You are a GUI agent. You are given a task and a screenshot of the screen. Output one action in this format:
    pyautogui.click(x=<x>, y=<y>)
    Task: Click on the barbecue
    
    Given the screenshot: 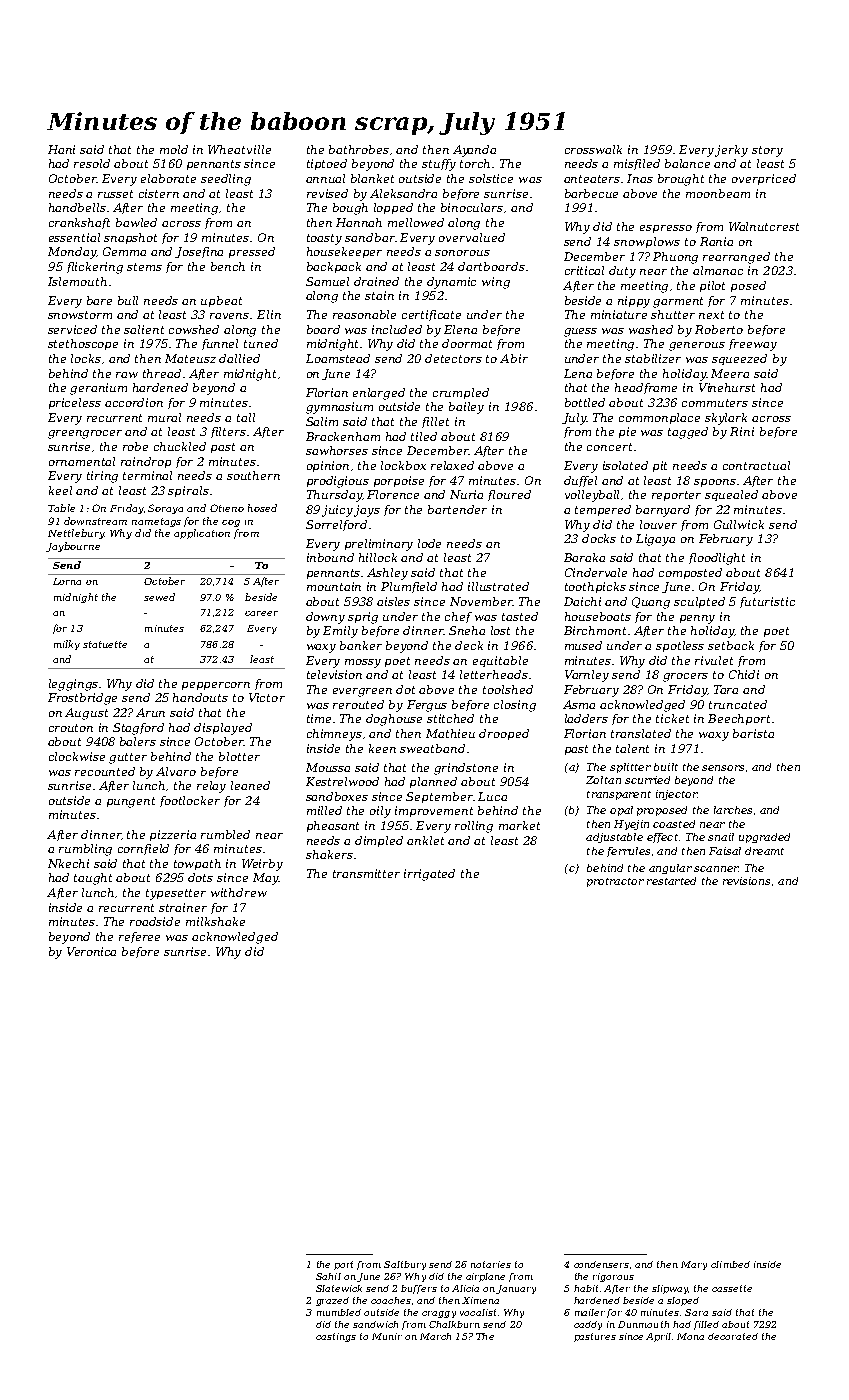 What is the action you would take?
    pyautogui.click(x=591, y=193)
